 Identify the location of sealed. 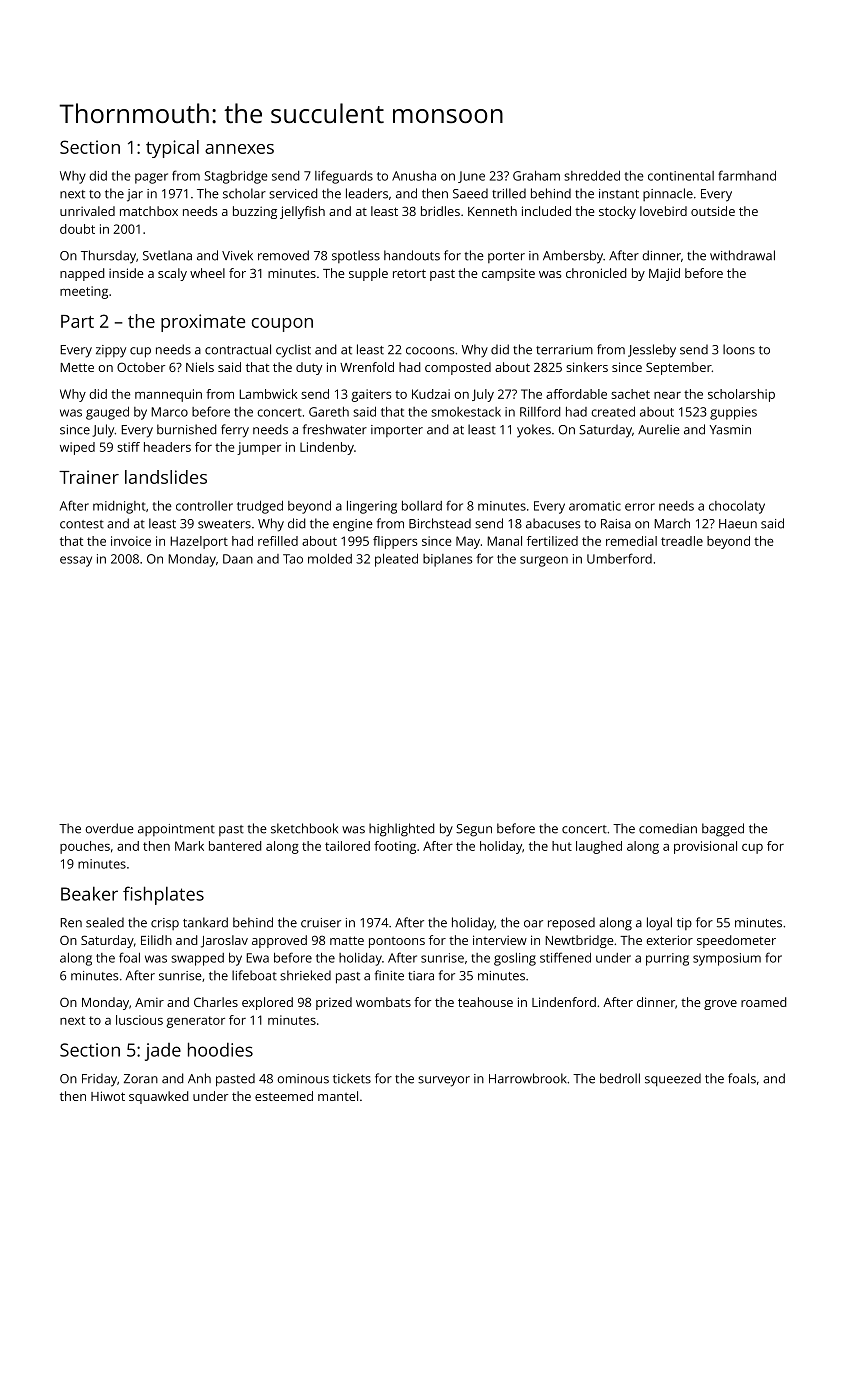
(105, 922).
